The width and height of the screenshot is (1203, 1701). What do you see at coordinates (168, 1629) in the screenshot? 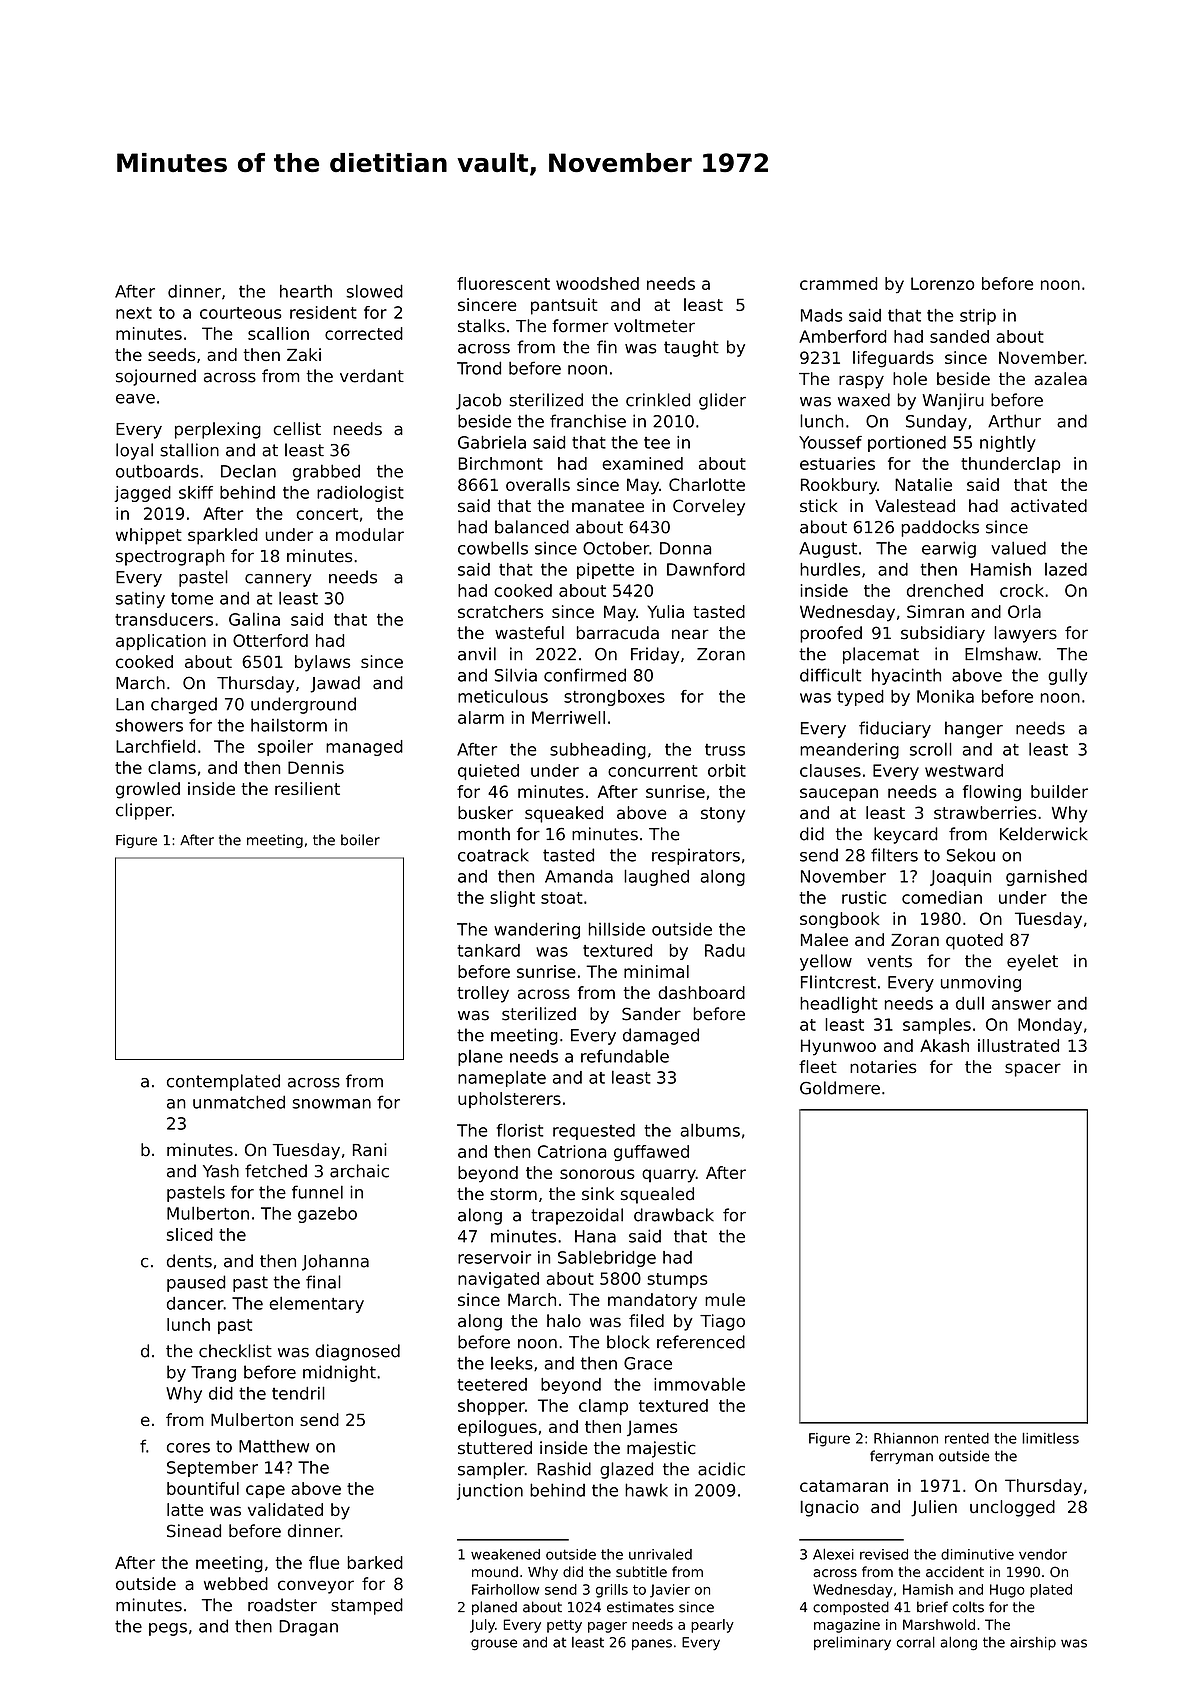
I see `pegs` at bounding box center [168, 1629].
